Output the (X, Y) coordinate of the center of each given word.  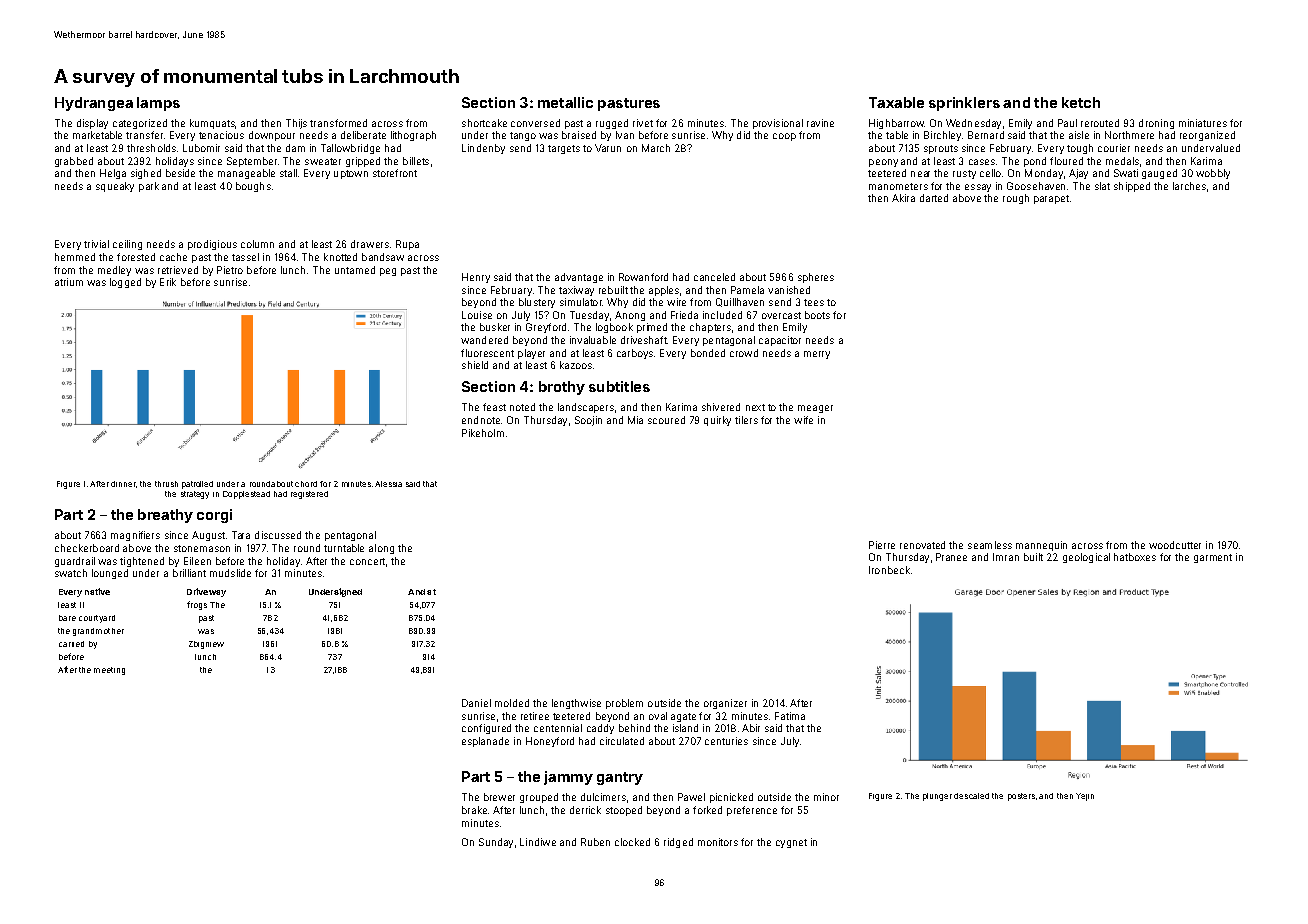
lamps (158, 104)
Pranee (951, 557)
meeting (109, 671)
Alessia (388, 484)
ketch (1081, 102)
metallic (565, 102)
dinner (123, 484)
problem (624, 704)
